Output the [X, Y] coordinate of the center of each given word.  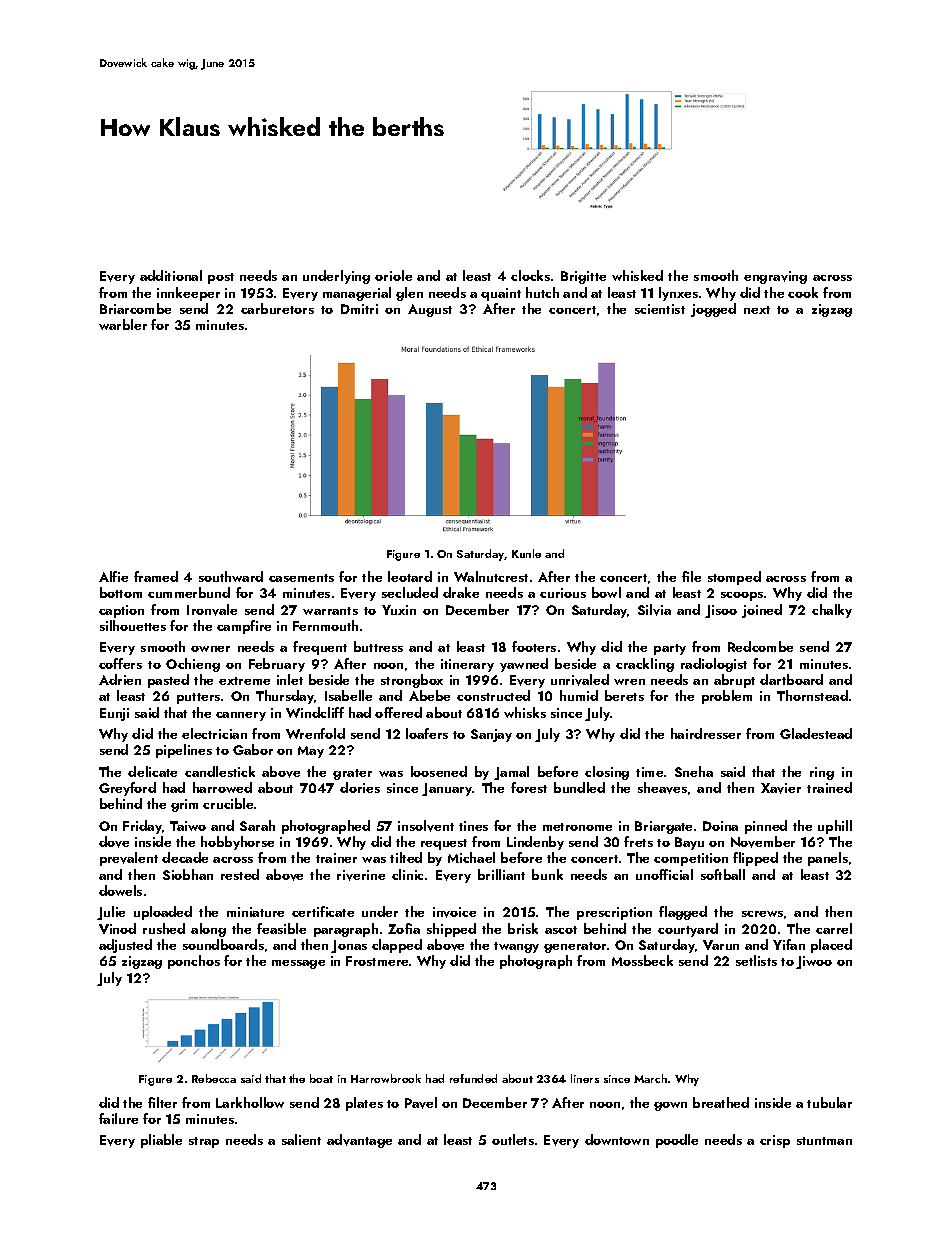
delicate [152, 771]
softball [723, 874]
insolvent [426, 826]
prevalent [129, 859]
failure [118, 1118]
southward [231, 576]
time [649, 772]
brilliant [501, 874]
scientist [660, 309]
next [757, 310]
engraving [775, 277]
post [221, 278]
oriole [393, 275]
